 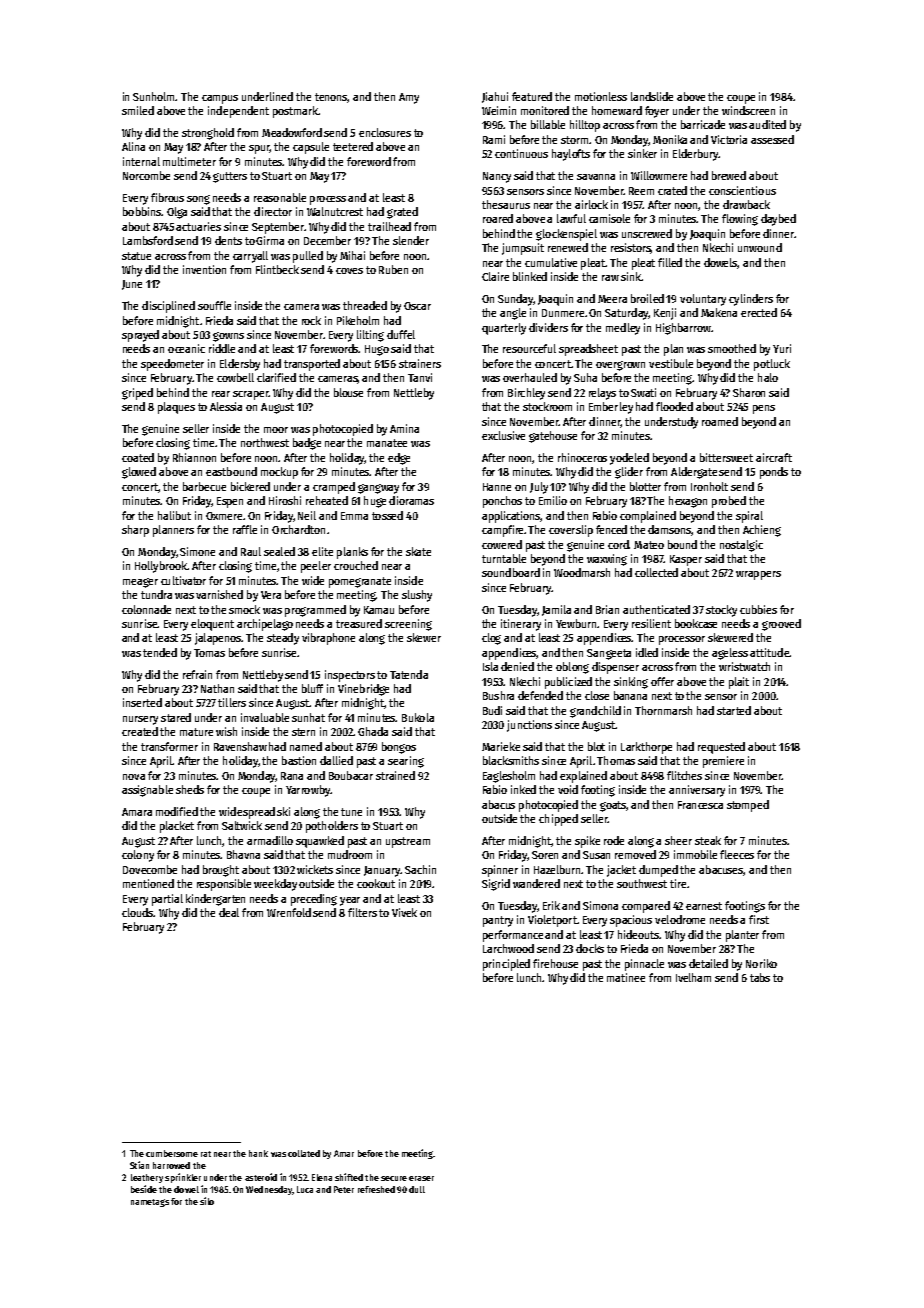 What do you see at coordinates (265, 442) in the screenshot?
I see `northwest` at bounding box center [265, 442].
